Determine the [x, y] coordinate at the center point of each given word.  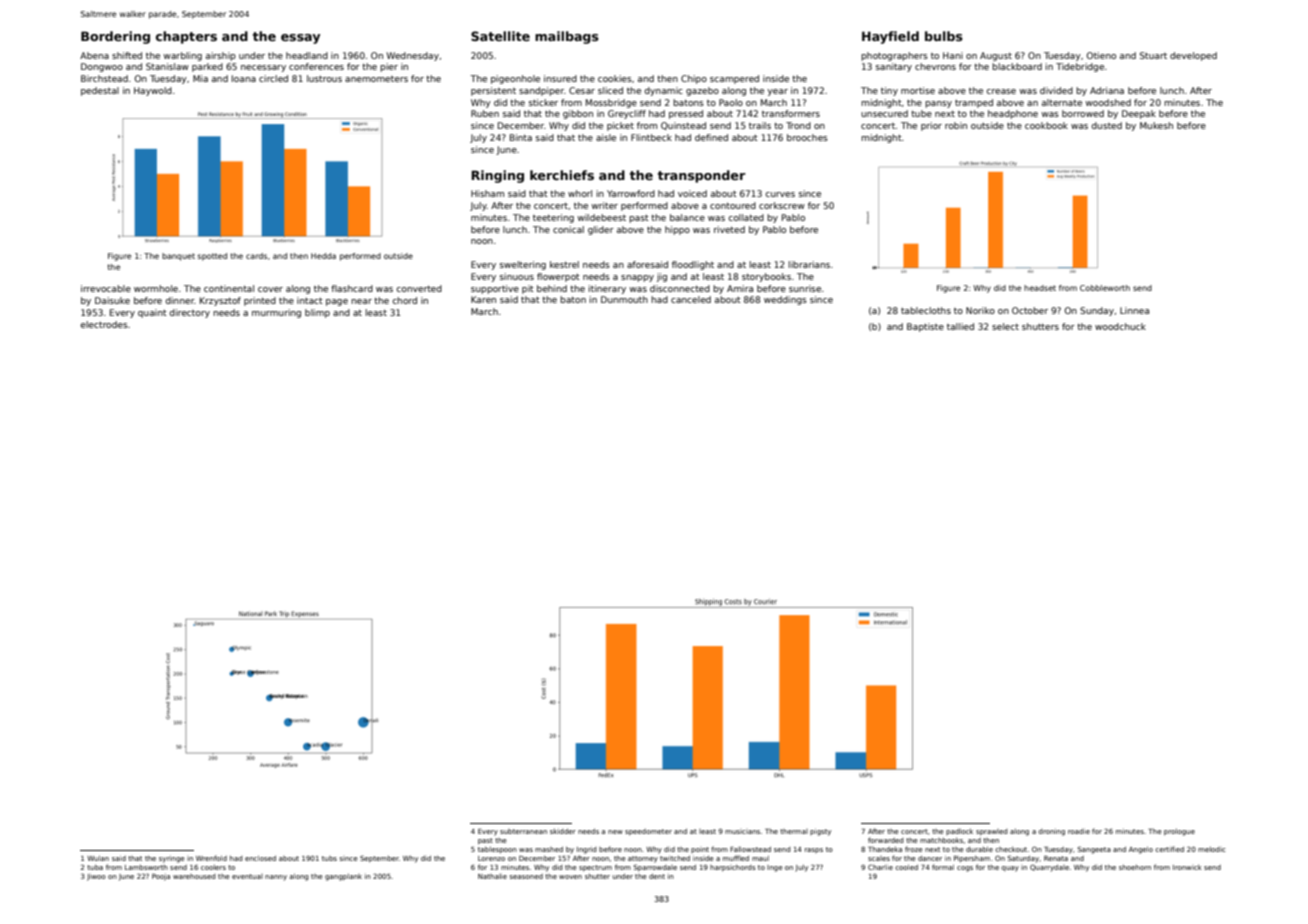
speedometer [648, 832]
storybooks [766, 277]
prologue [1179, 832]
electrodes [104, 324]
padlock [959, 832]
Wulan [98, 858]
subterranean [523, 831]
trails [760, 125]
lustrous [324, 78]
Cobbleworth [1105, 288]
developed [1193, 56]
